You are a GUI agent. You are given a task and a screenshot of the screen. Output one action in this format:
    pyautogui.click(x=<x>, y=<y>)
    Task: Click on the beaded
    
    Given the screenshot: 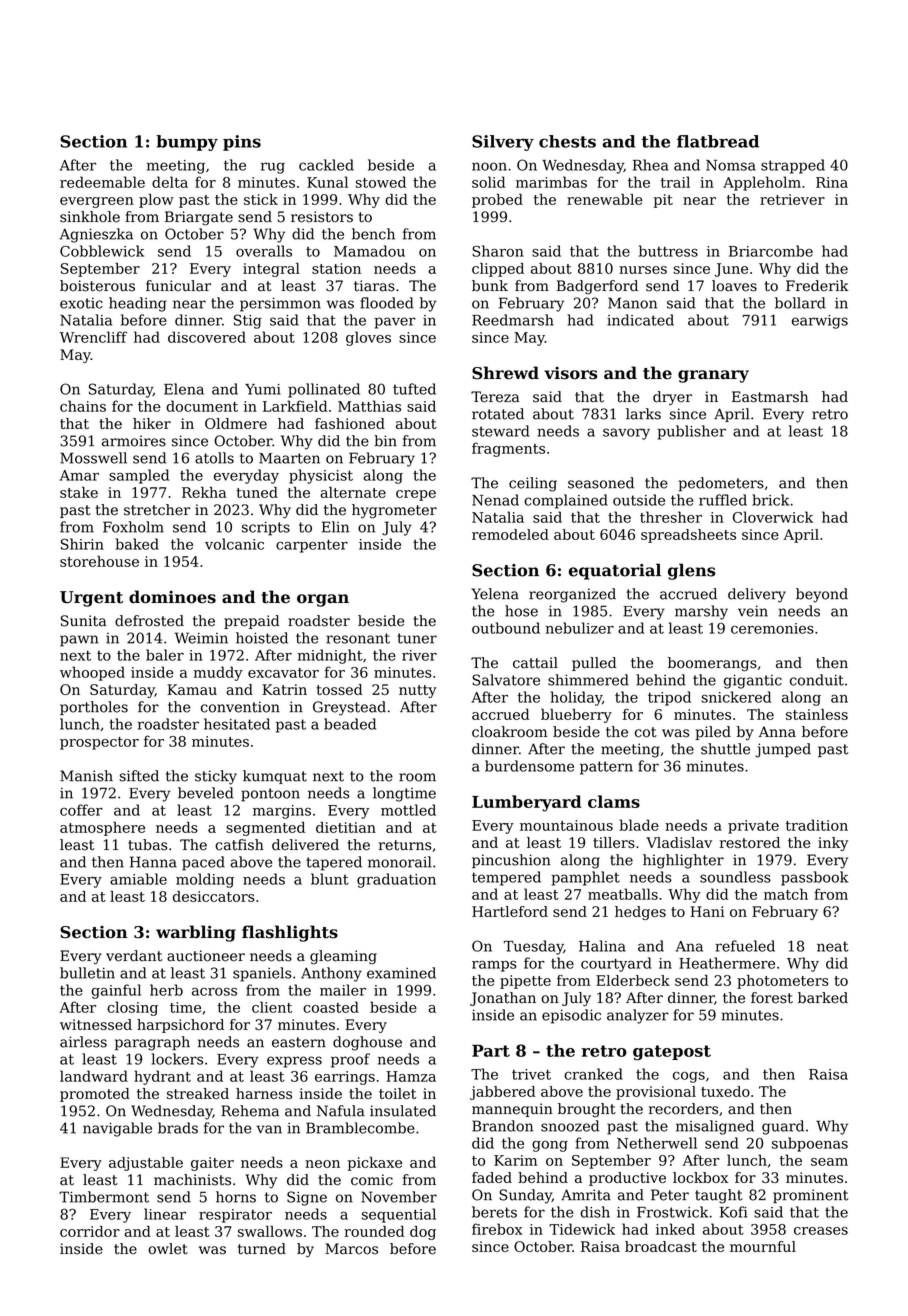 What is the action you would take?
    pyautogui.click(x=350, y=724)
